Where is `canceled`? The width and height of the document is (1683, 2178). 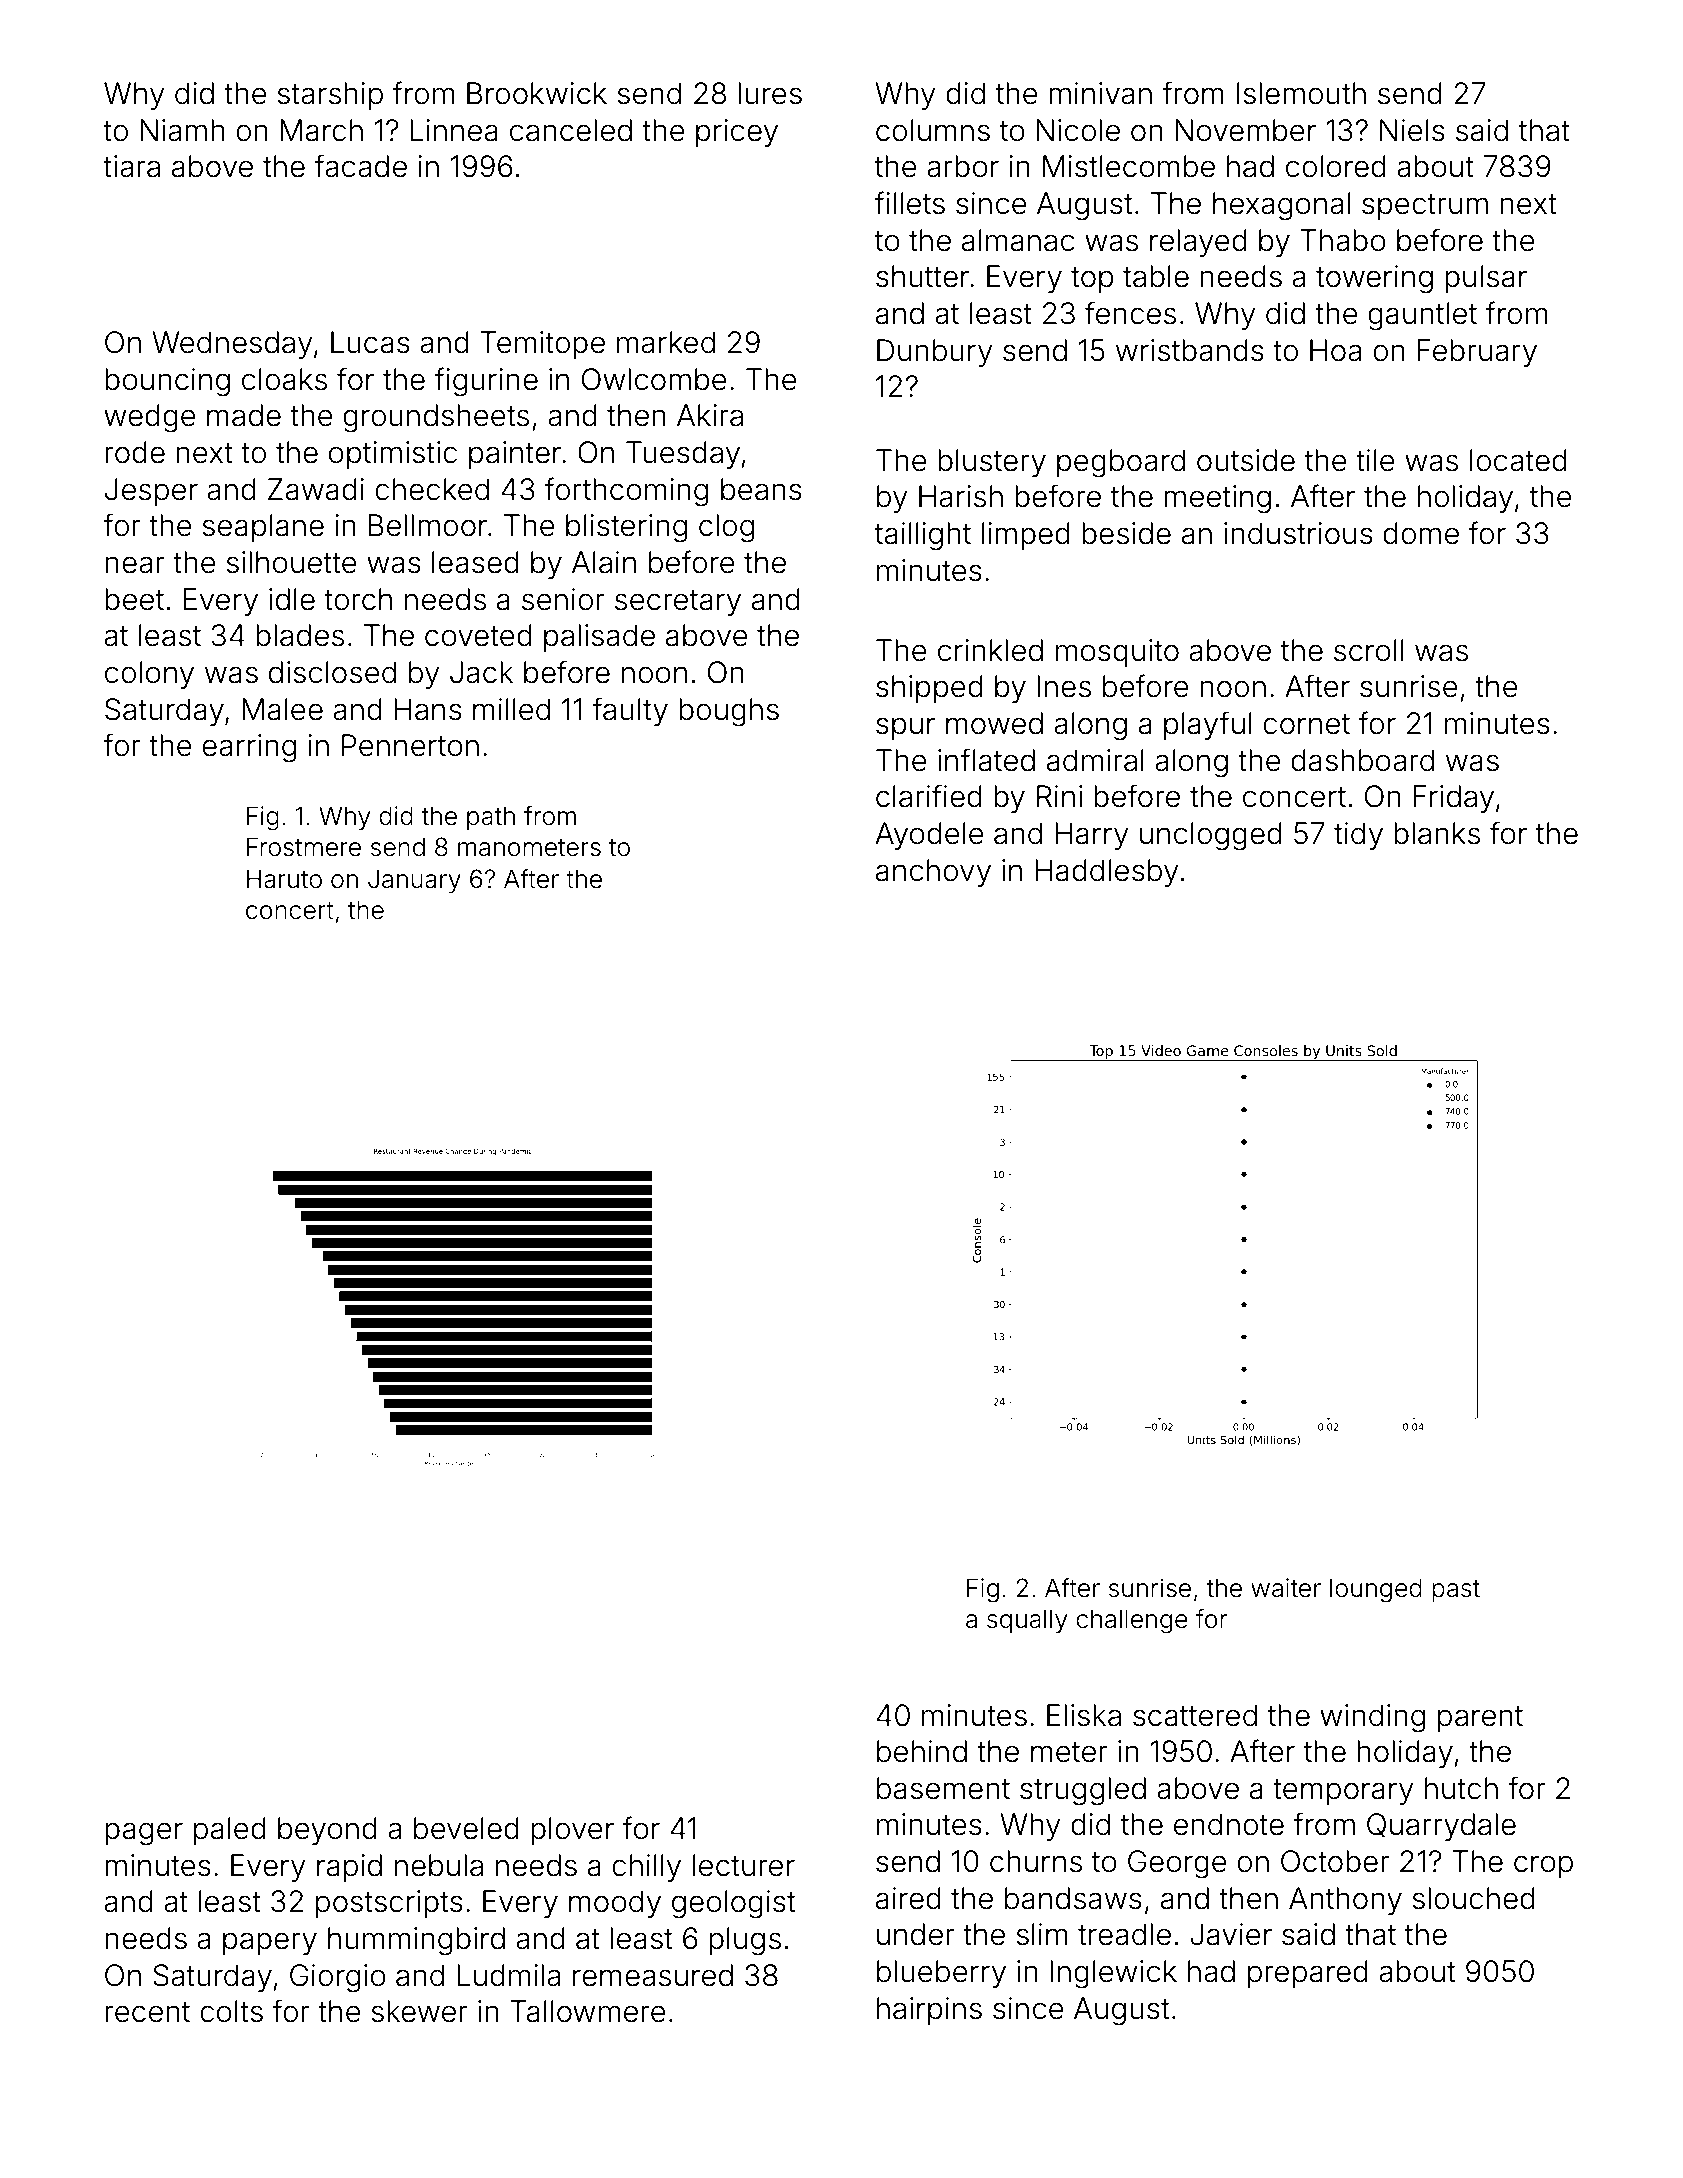 canceled is located at coordinates (571, 130).
